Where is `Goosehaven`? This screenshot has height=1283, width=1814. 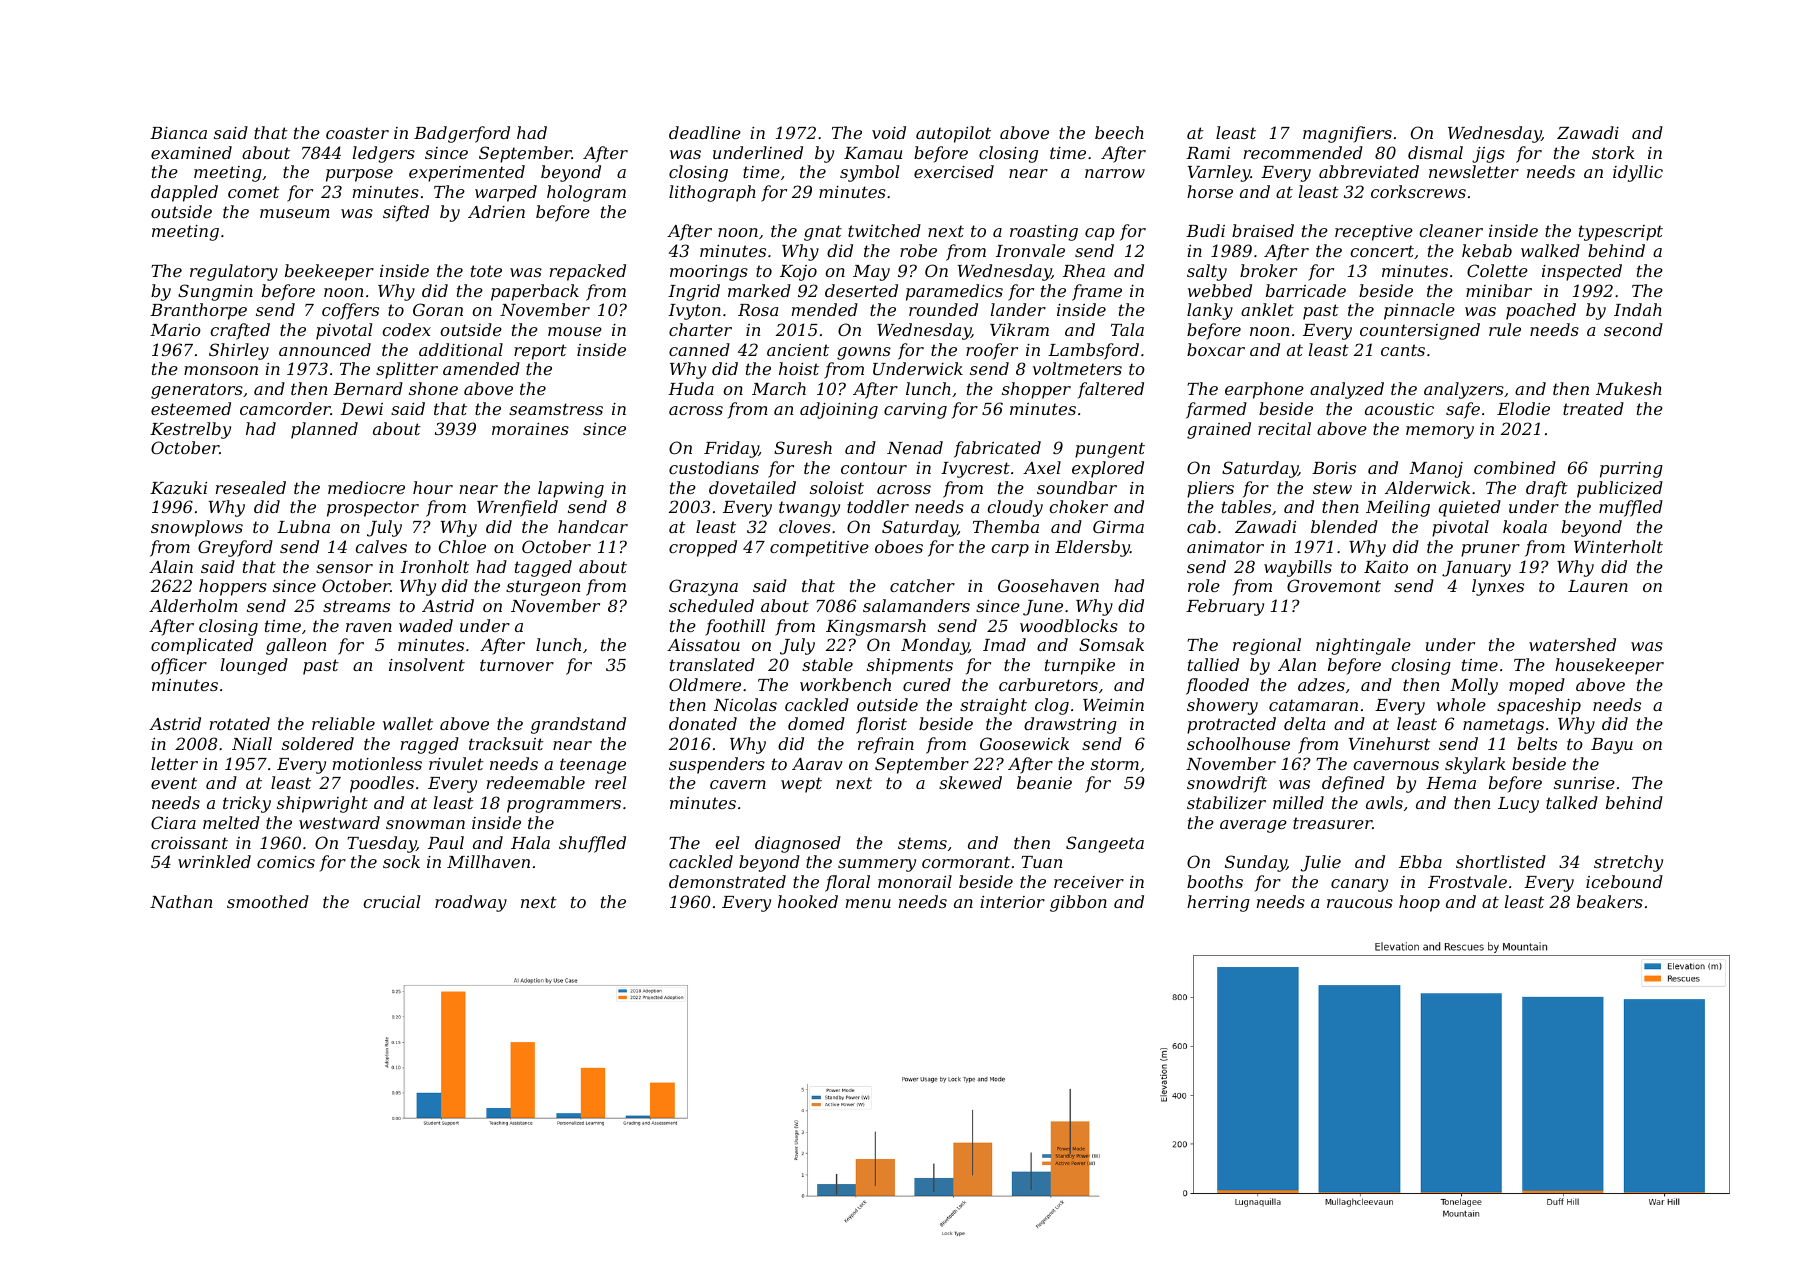
Goosehaven is located at coordinates (1048, 585).
